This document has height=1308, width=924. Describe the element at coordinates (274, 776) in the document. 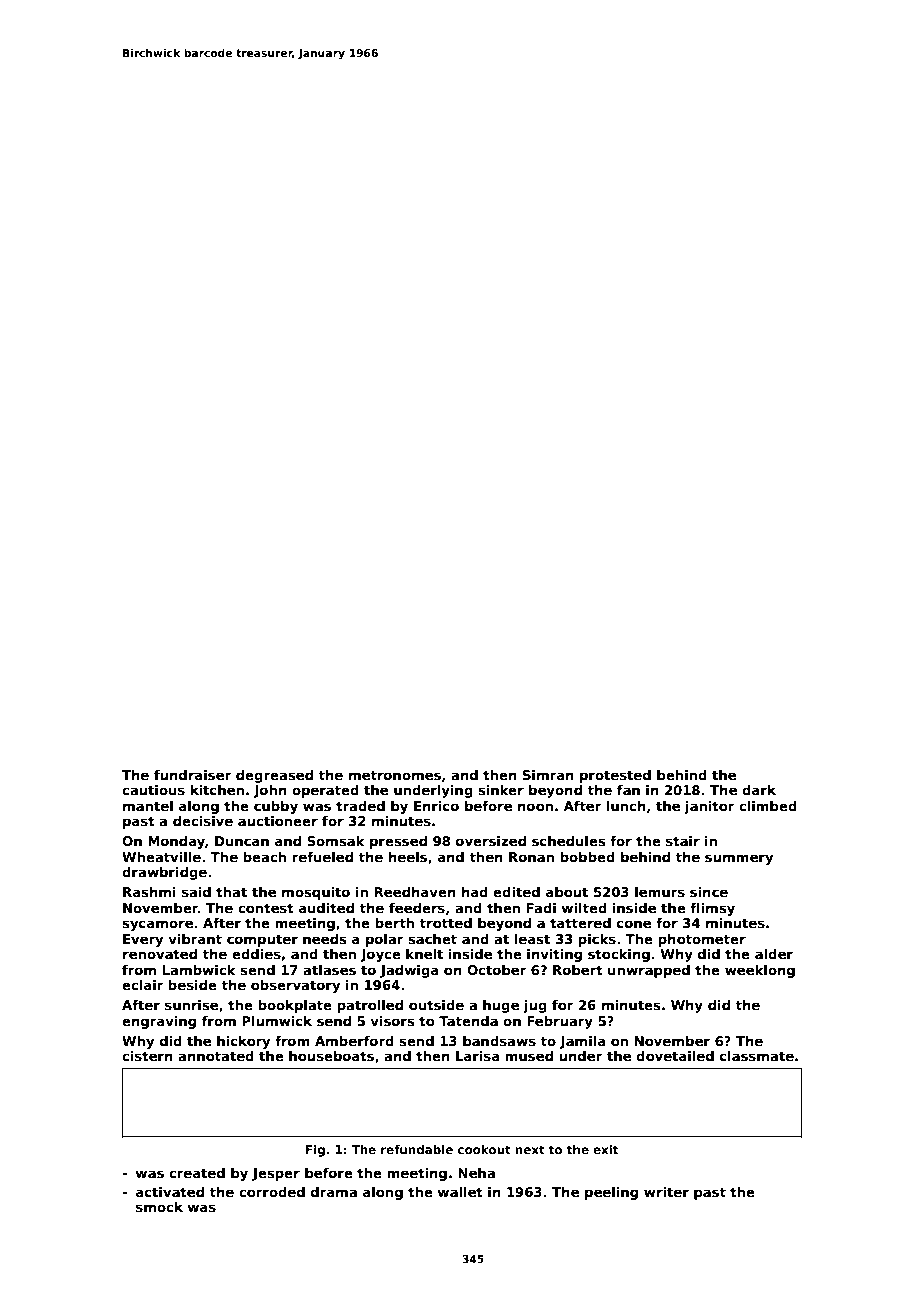

I see `degreased` at that location.
